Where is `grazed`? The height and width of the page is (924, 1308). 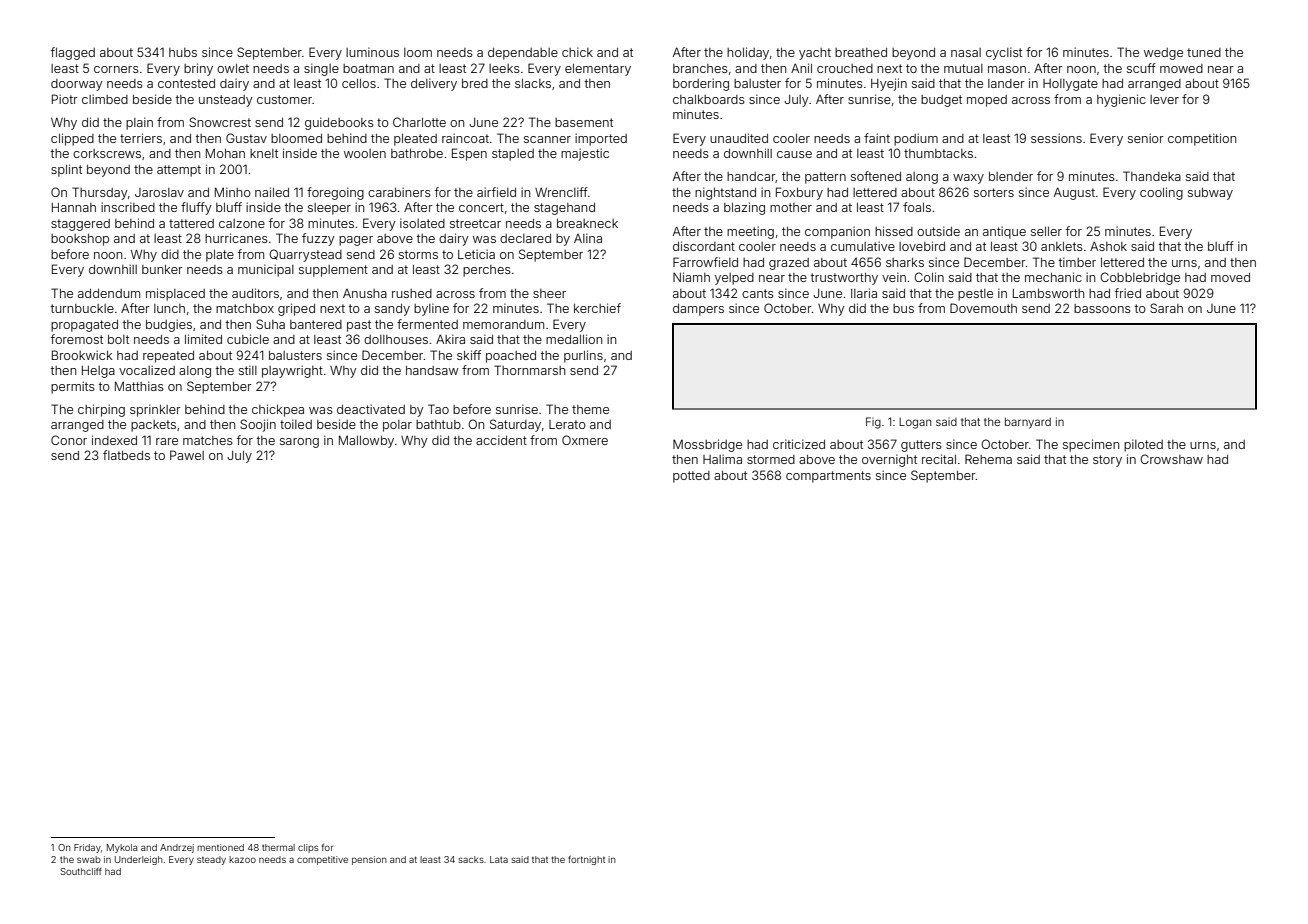 grazed is located at coordinates (789, 264).
